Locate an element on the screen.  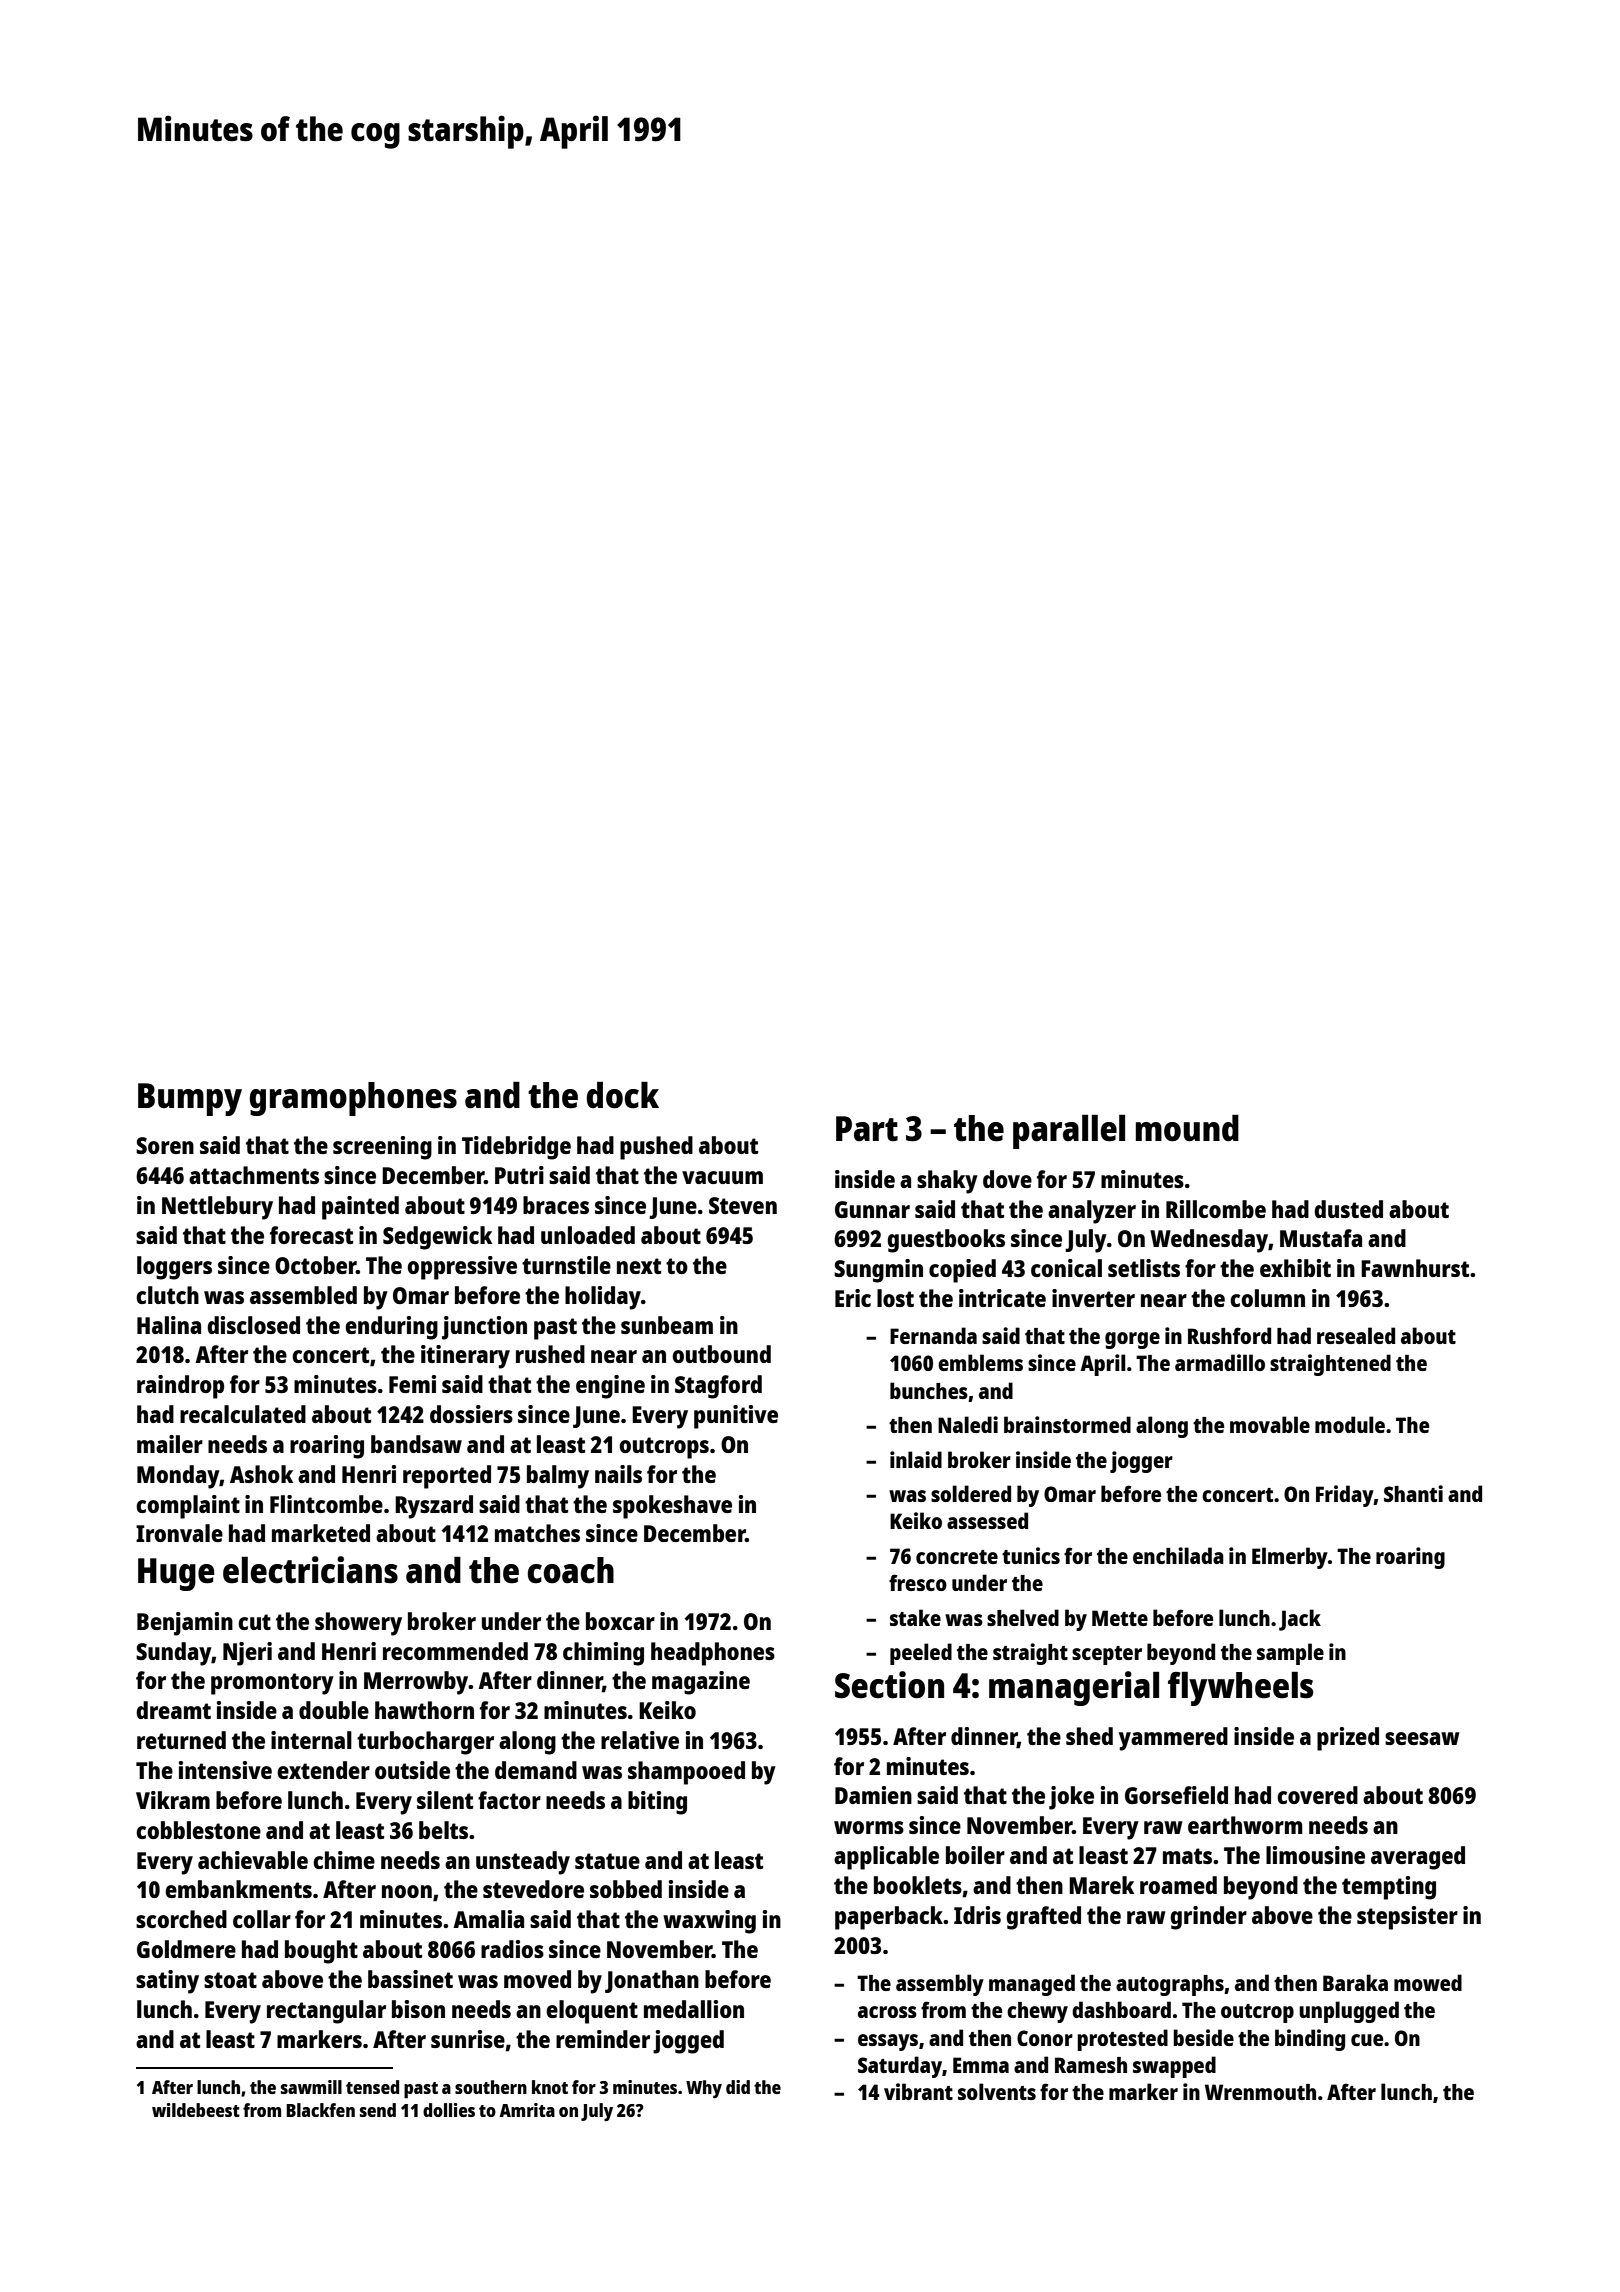
Fernanda is located at coordinates (933, 1335).
